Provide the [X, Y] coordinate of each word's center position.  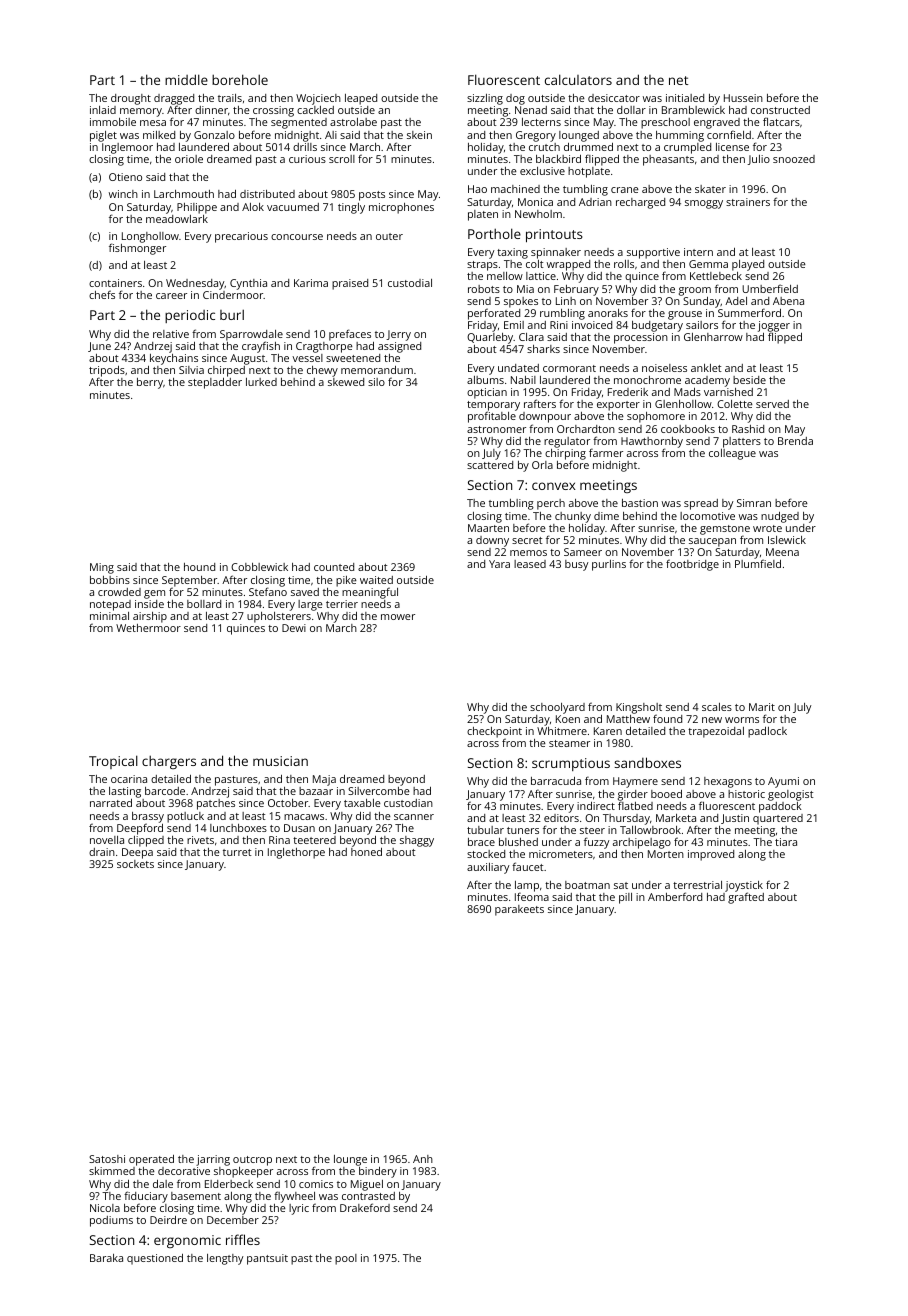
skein [419, 135]
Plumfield [758, 564]
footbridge [692, 565]
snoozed [794, 159]
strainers [748, 202]
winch [123, 194]
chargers [169, 762]
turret [237, 852]
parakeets [519, 910]
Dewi [294, 628]
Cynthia [248, 284]
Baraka [106, 1258]
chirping [565, 455]
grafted [746, 898]
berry [150, 383]
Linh [566, 301]
